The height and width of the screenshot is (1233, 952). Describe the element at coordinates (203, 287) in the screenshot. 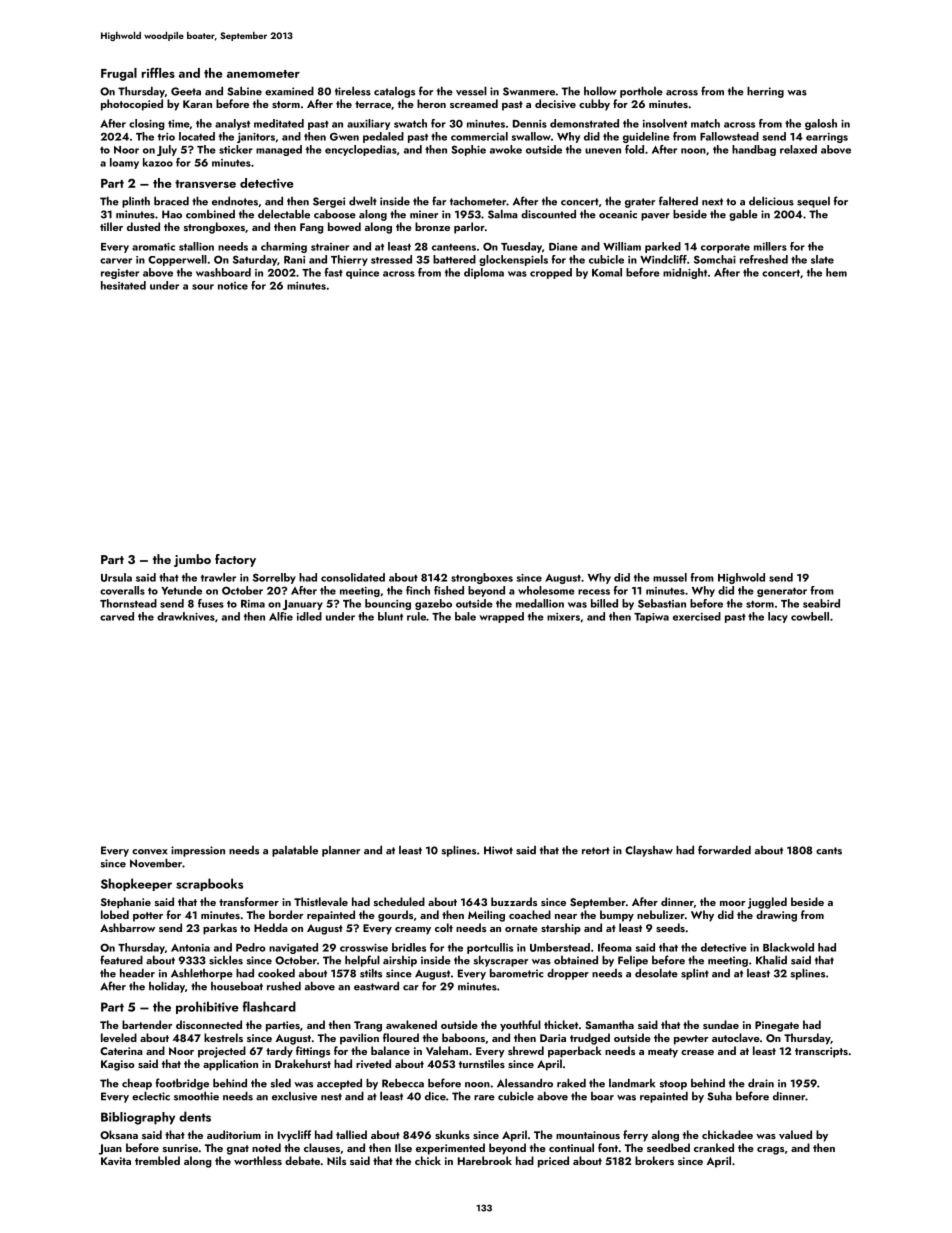

I see `sour` at that location.
